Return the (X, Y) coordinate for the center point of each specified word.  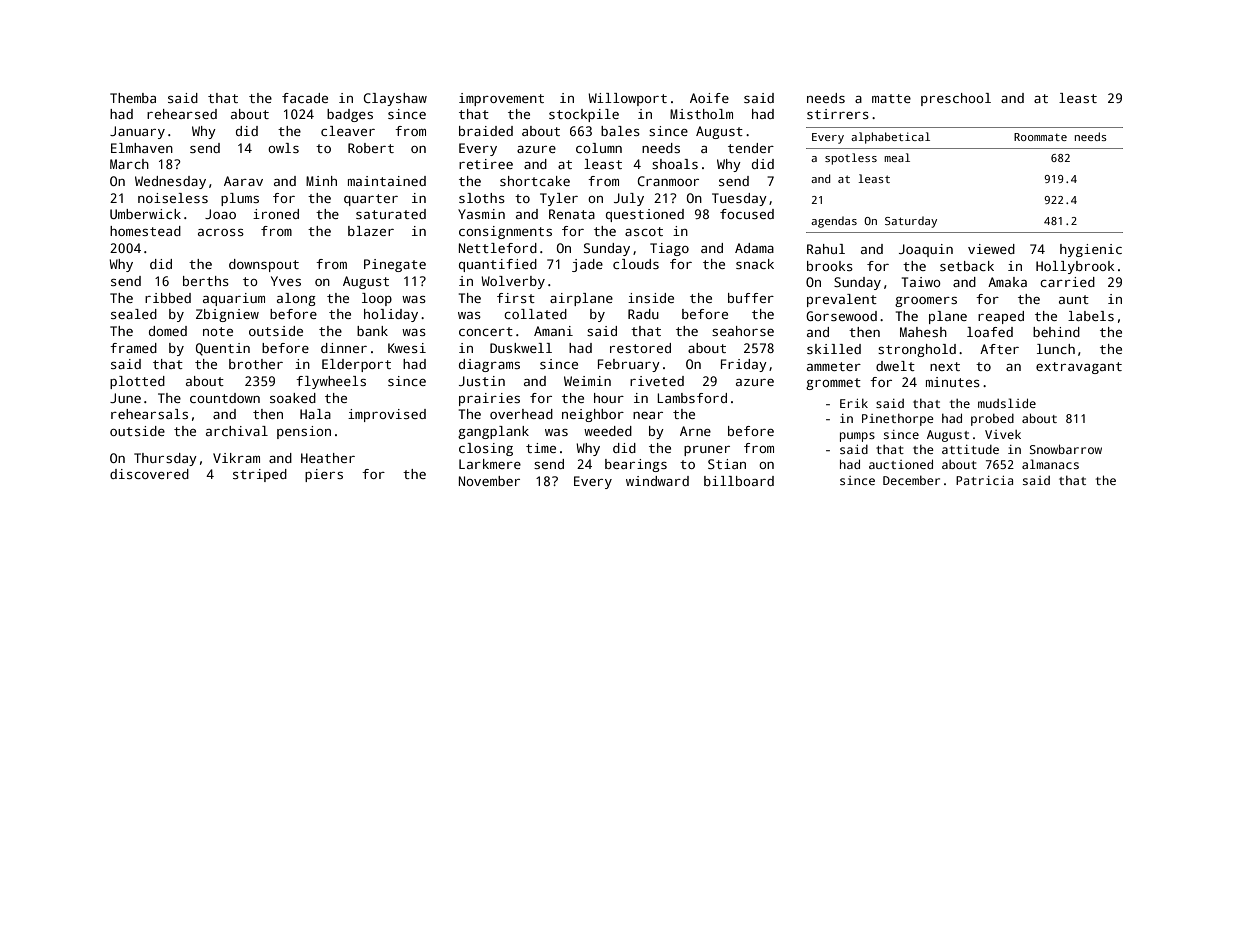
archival (237, 431)
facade (305, 98)
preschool (956, 99)
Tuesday (739, 199)
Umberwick (145, 214)
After (999, 349)
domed (168, 331)
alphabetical (890, 138)
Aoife (709, 98)
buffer (751, 298)
